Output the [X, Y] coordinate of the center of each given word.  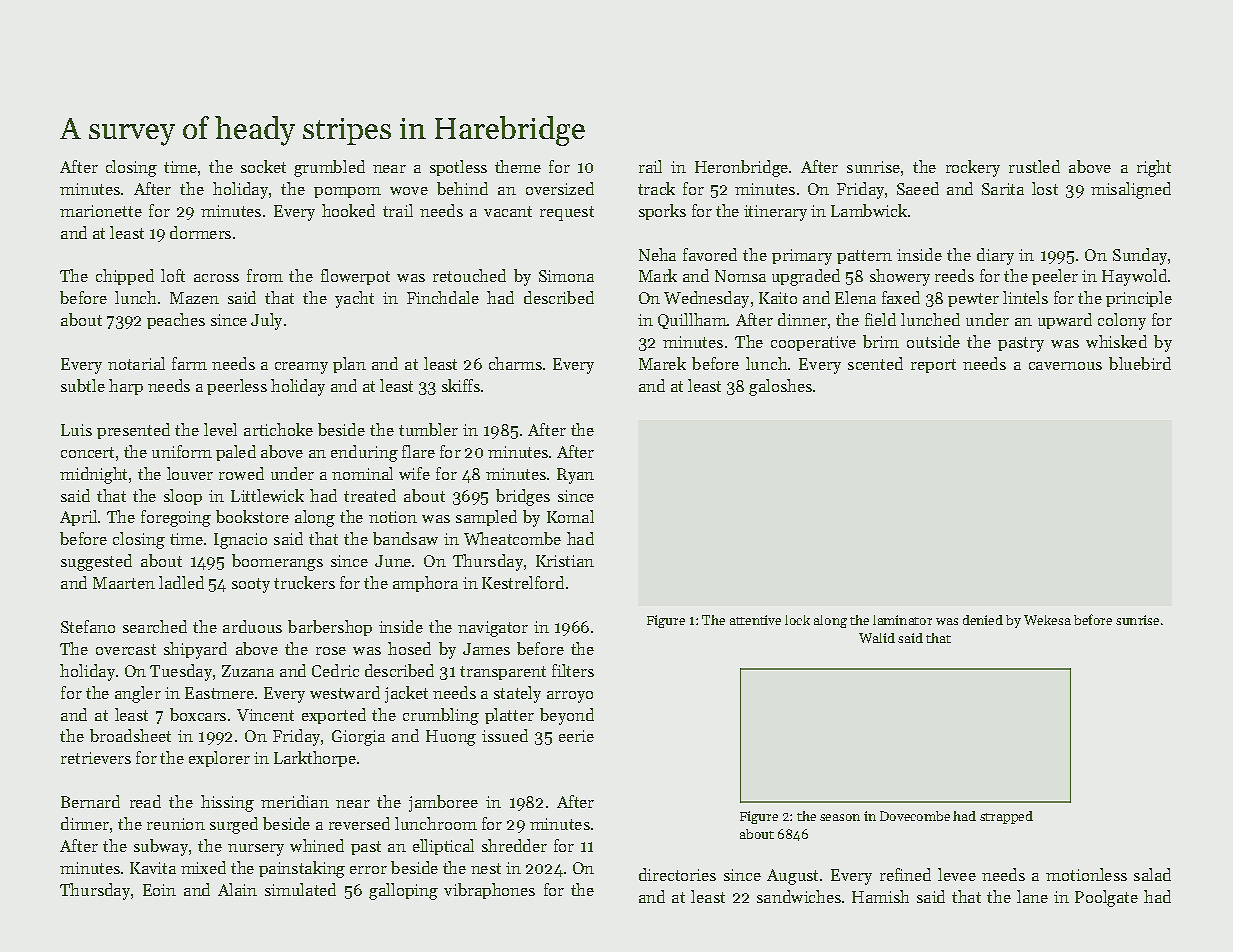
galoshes [780, 387]
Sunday [1141, 256]
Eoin [159, 890]
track [656, 188]
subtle [83, 385]
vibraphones [489, 891]
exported [334, 716]
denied [983, 620]
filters [573, 670]
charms [515, 363]
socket [263, 166]
